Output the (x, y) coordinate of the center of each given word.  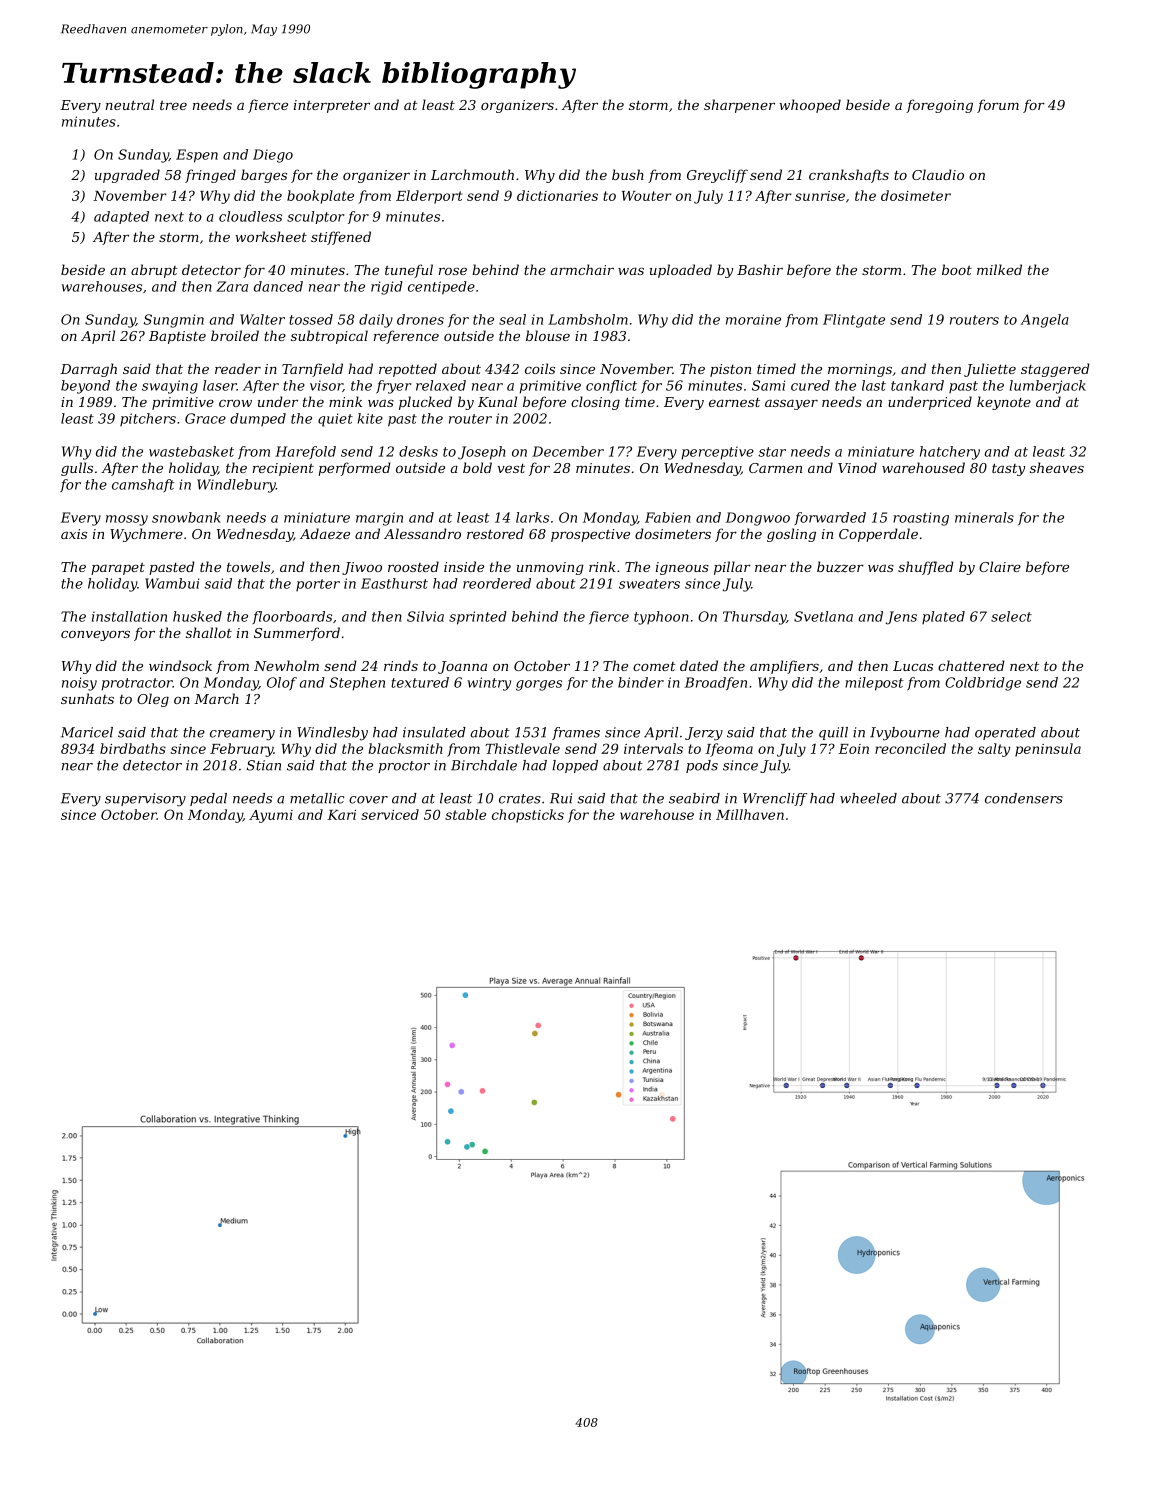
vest (511, 468)
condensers (1024, 798)
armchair (582, 269)
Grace (205, 418)
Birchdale (484, 765)
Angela (1045, 321)
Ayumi (271, 816)
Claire (1000, 566)
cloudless (250, 216)
